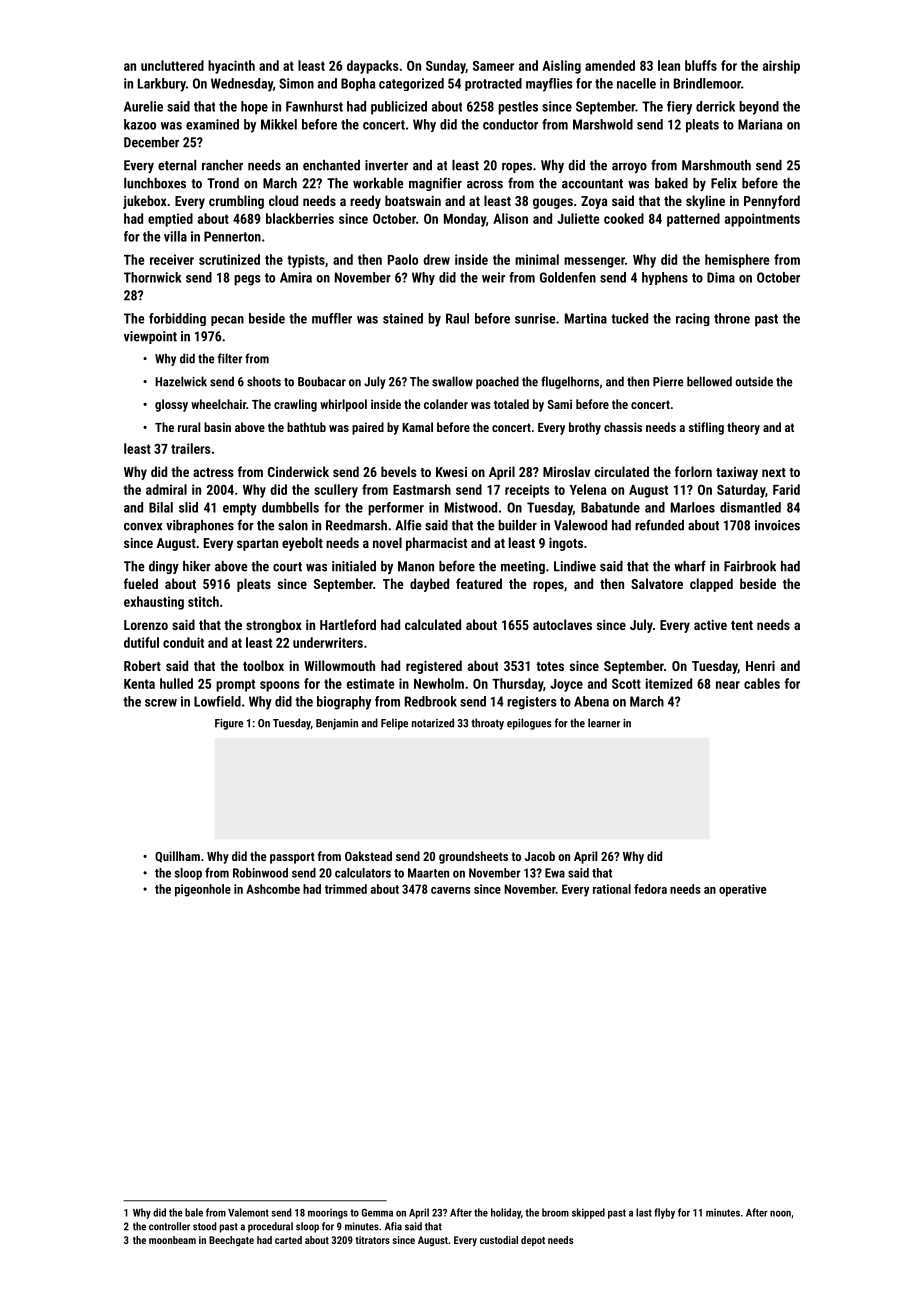  What do you see at coordinates (229, 724) in the page?
I see `Figure` at bounding box center [229, 724].
